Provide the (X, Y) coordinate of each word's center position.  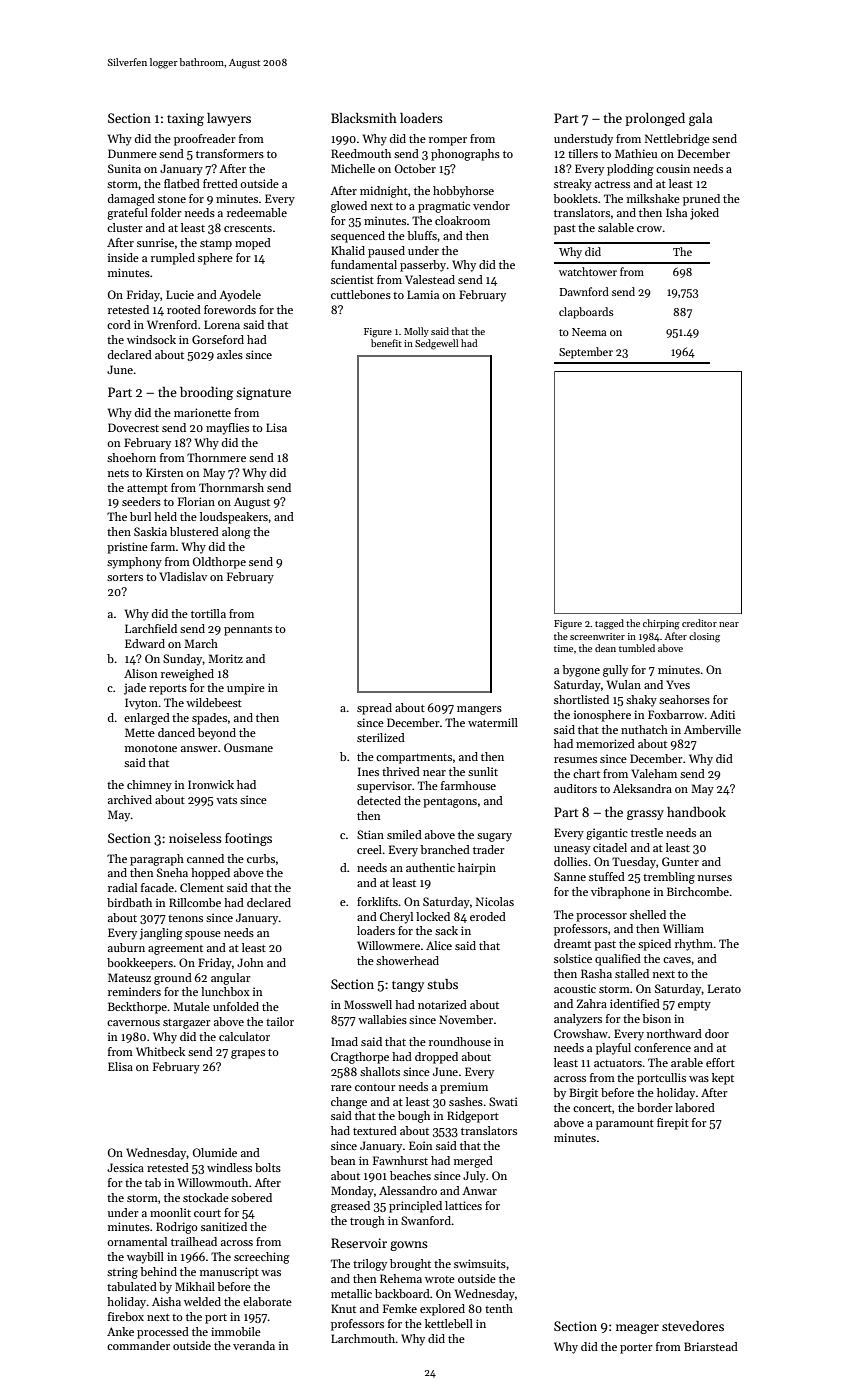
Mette (140, 732)
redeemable (257, 212)
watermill (493, 722)
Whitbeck (160, 1051)
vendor (491, 205)
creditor (699, 623)
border (655, 1107)
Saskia (150, 531)
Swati (503, 1101)
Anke (120, 1331)
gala (700, 119)
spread (374, 709)
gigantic (607, 834)
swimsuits (480, 1263)
